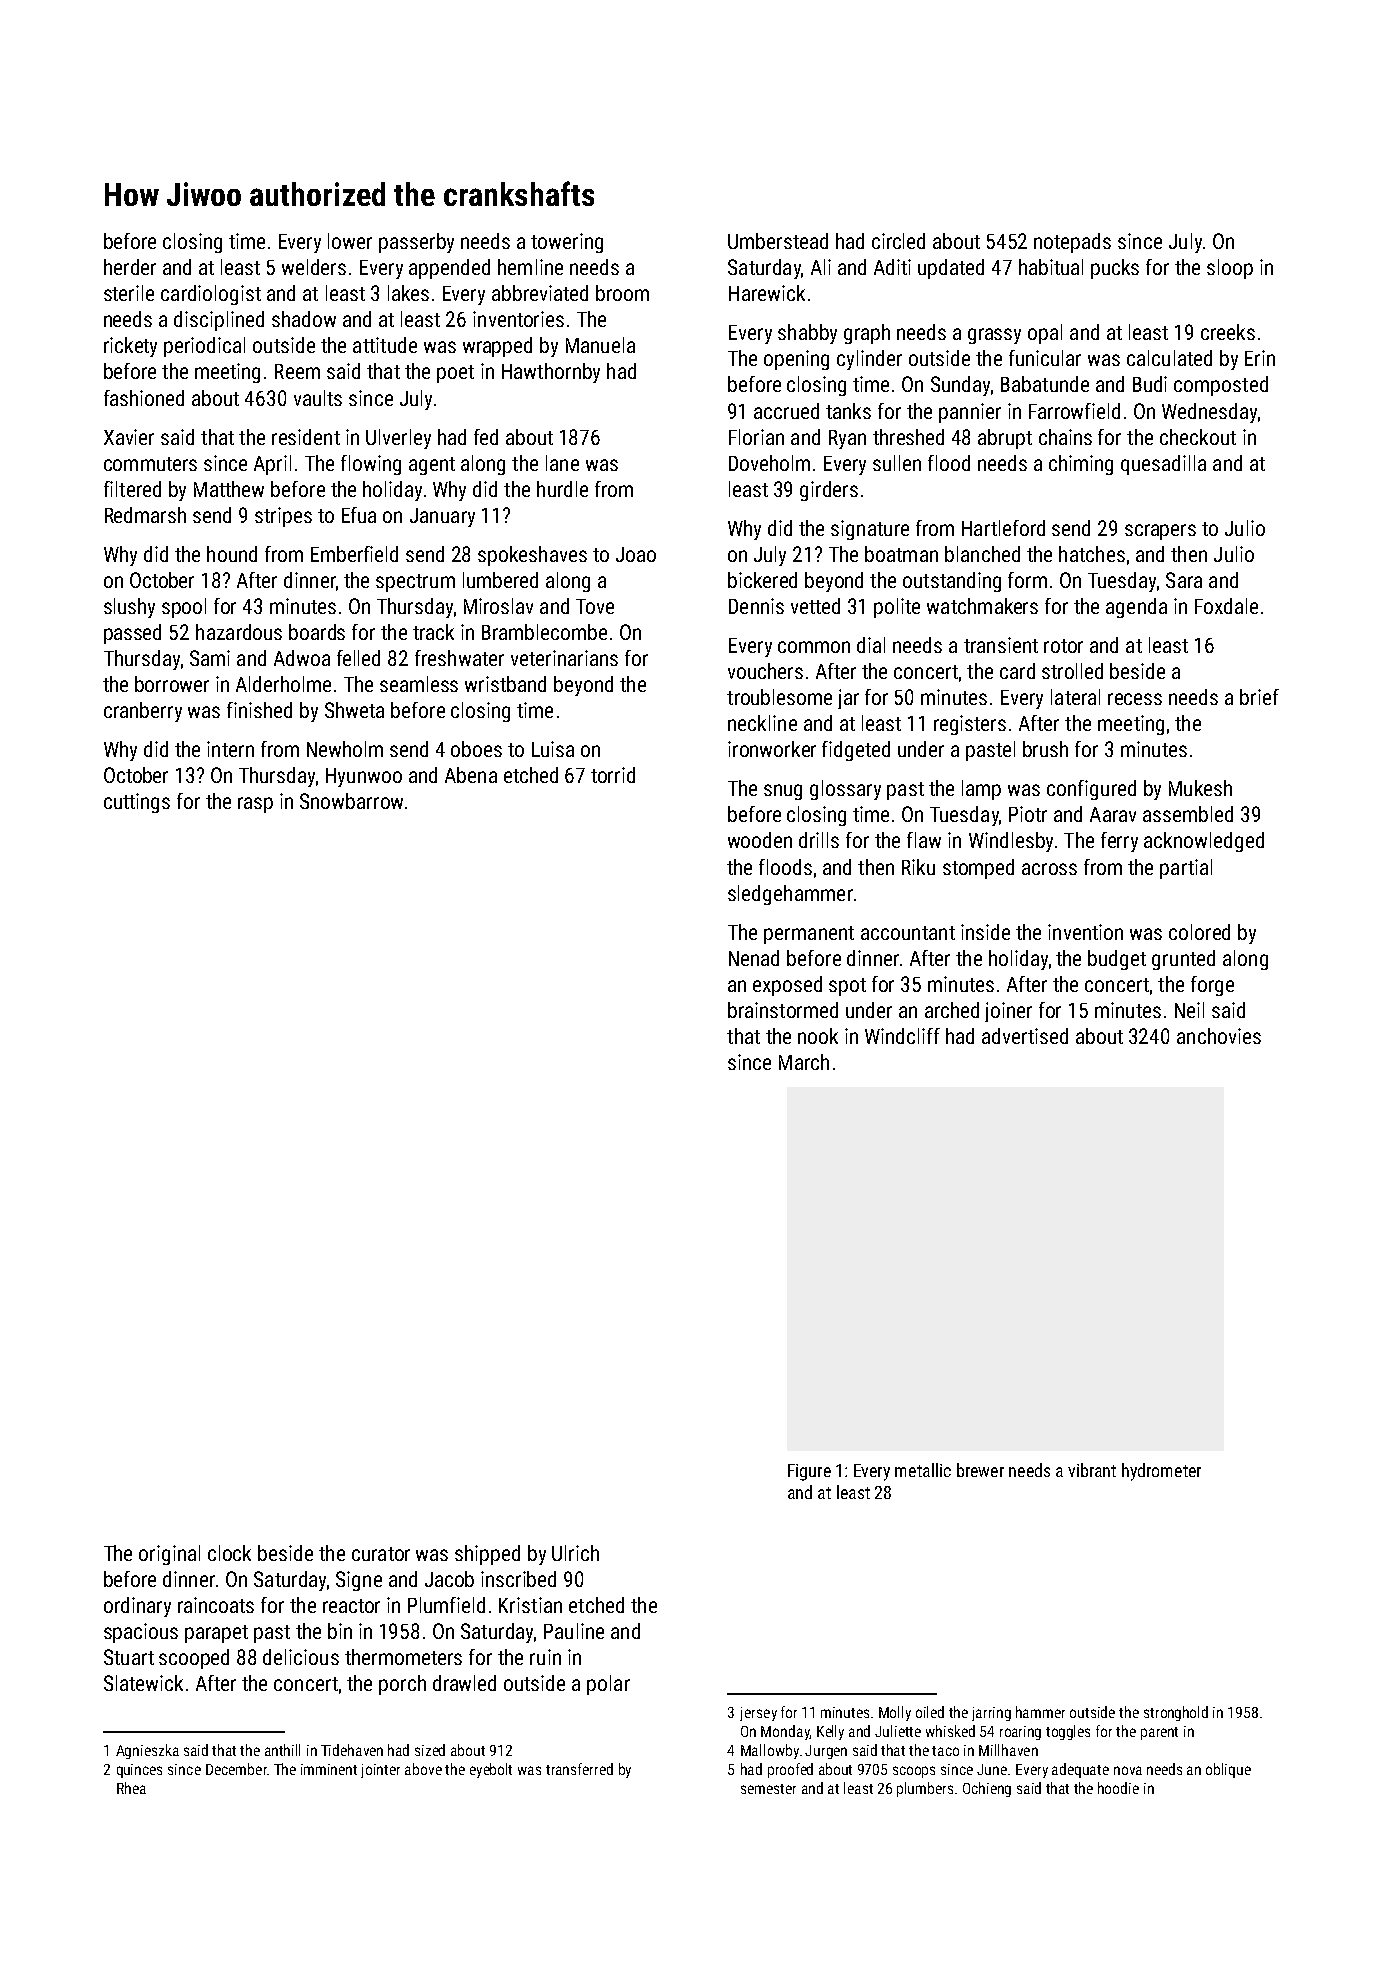 The height and width of the screenshot is (1969, 1386). Describe the element at coordinates (804, 1062) in the screenshot. I see `March` at that location.
